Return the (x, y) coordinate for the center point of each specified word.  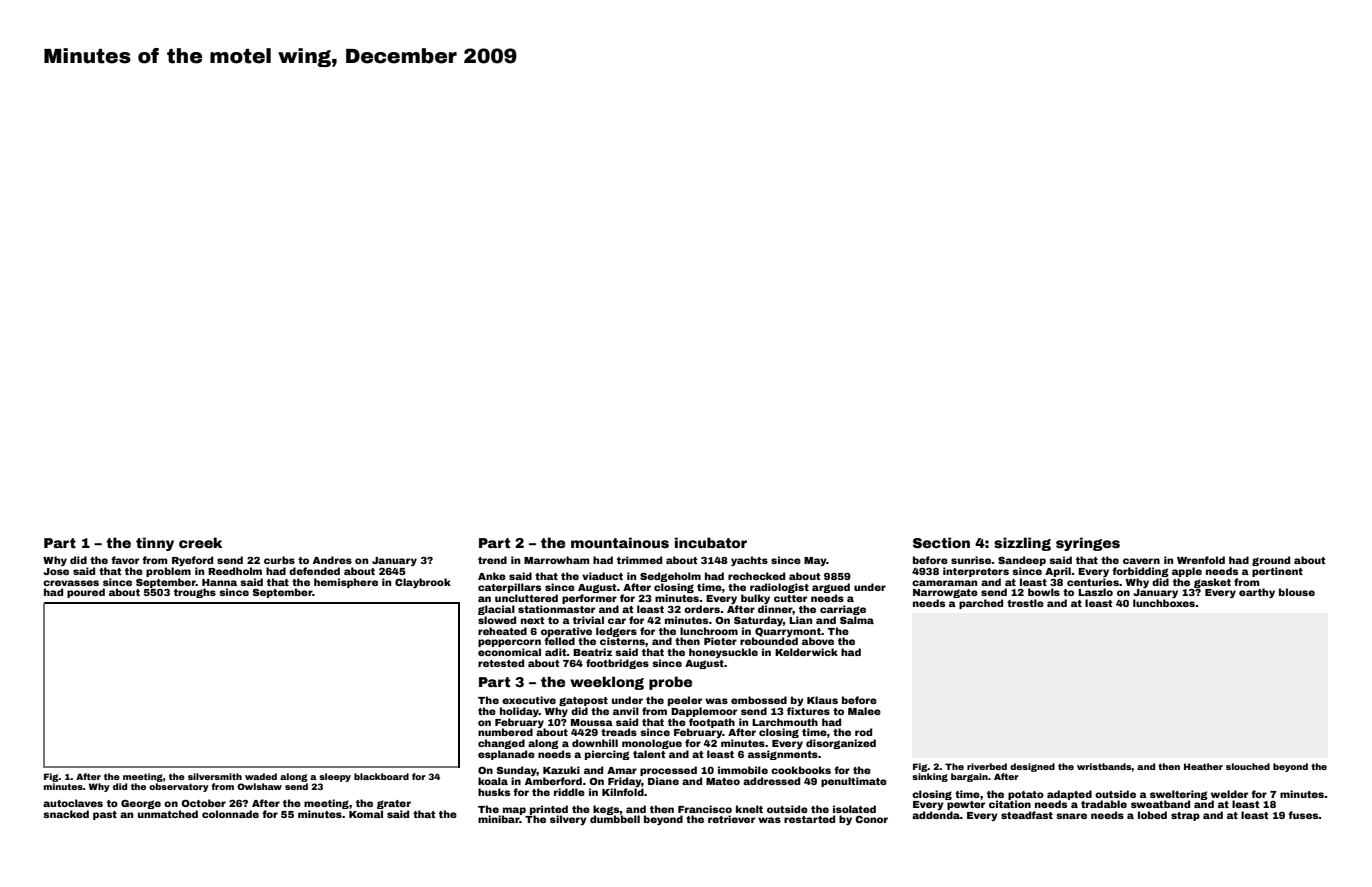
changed (501, 744)
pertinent (1277, 572)
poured (86, 593)
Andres (332, 560)
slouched (1248, 766)
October (203, 803)
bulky (755, 599)
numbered (505, 732)
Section (941, 542)
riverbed (987, 766)
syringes (1088, 544)
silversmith (215, 776)
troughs (195, 593)
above (818, 641)
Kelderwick (806, 652)
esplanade (506, 755)
